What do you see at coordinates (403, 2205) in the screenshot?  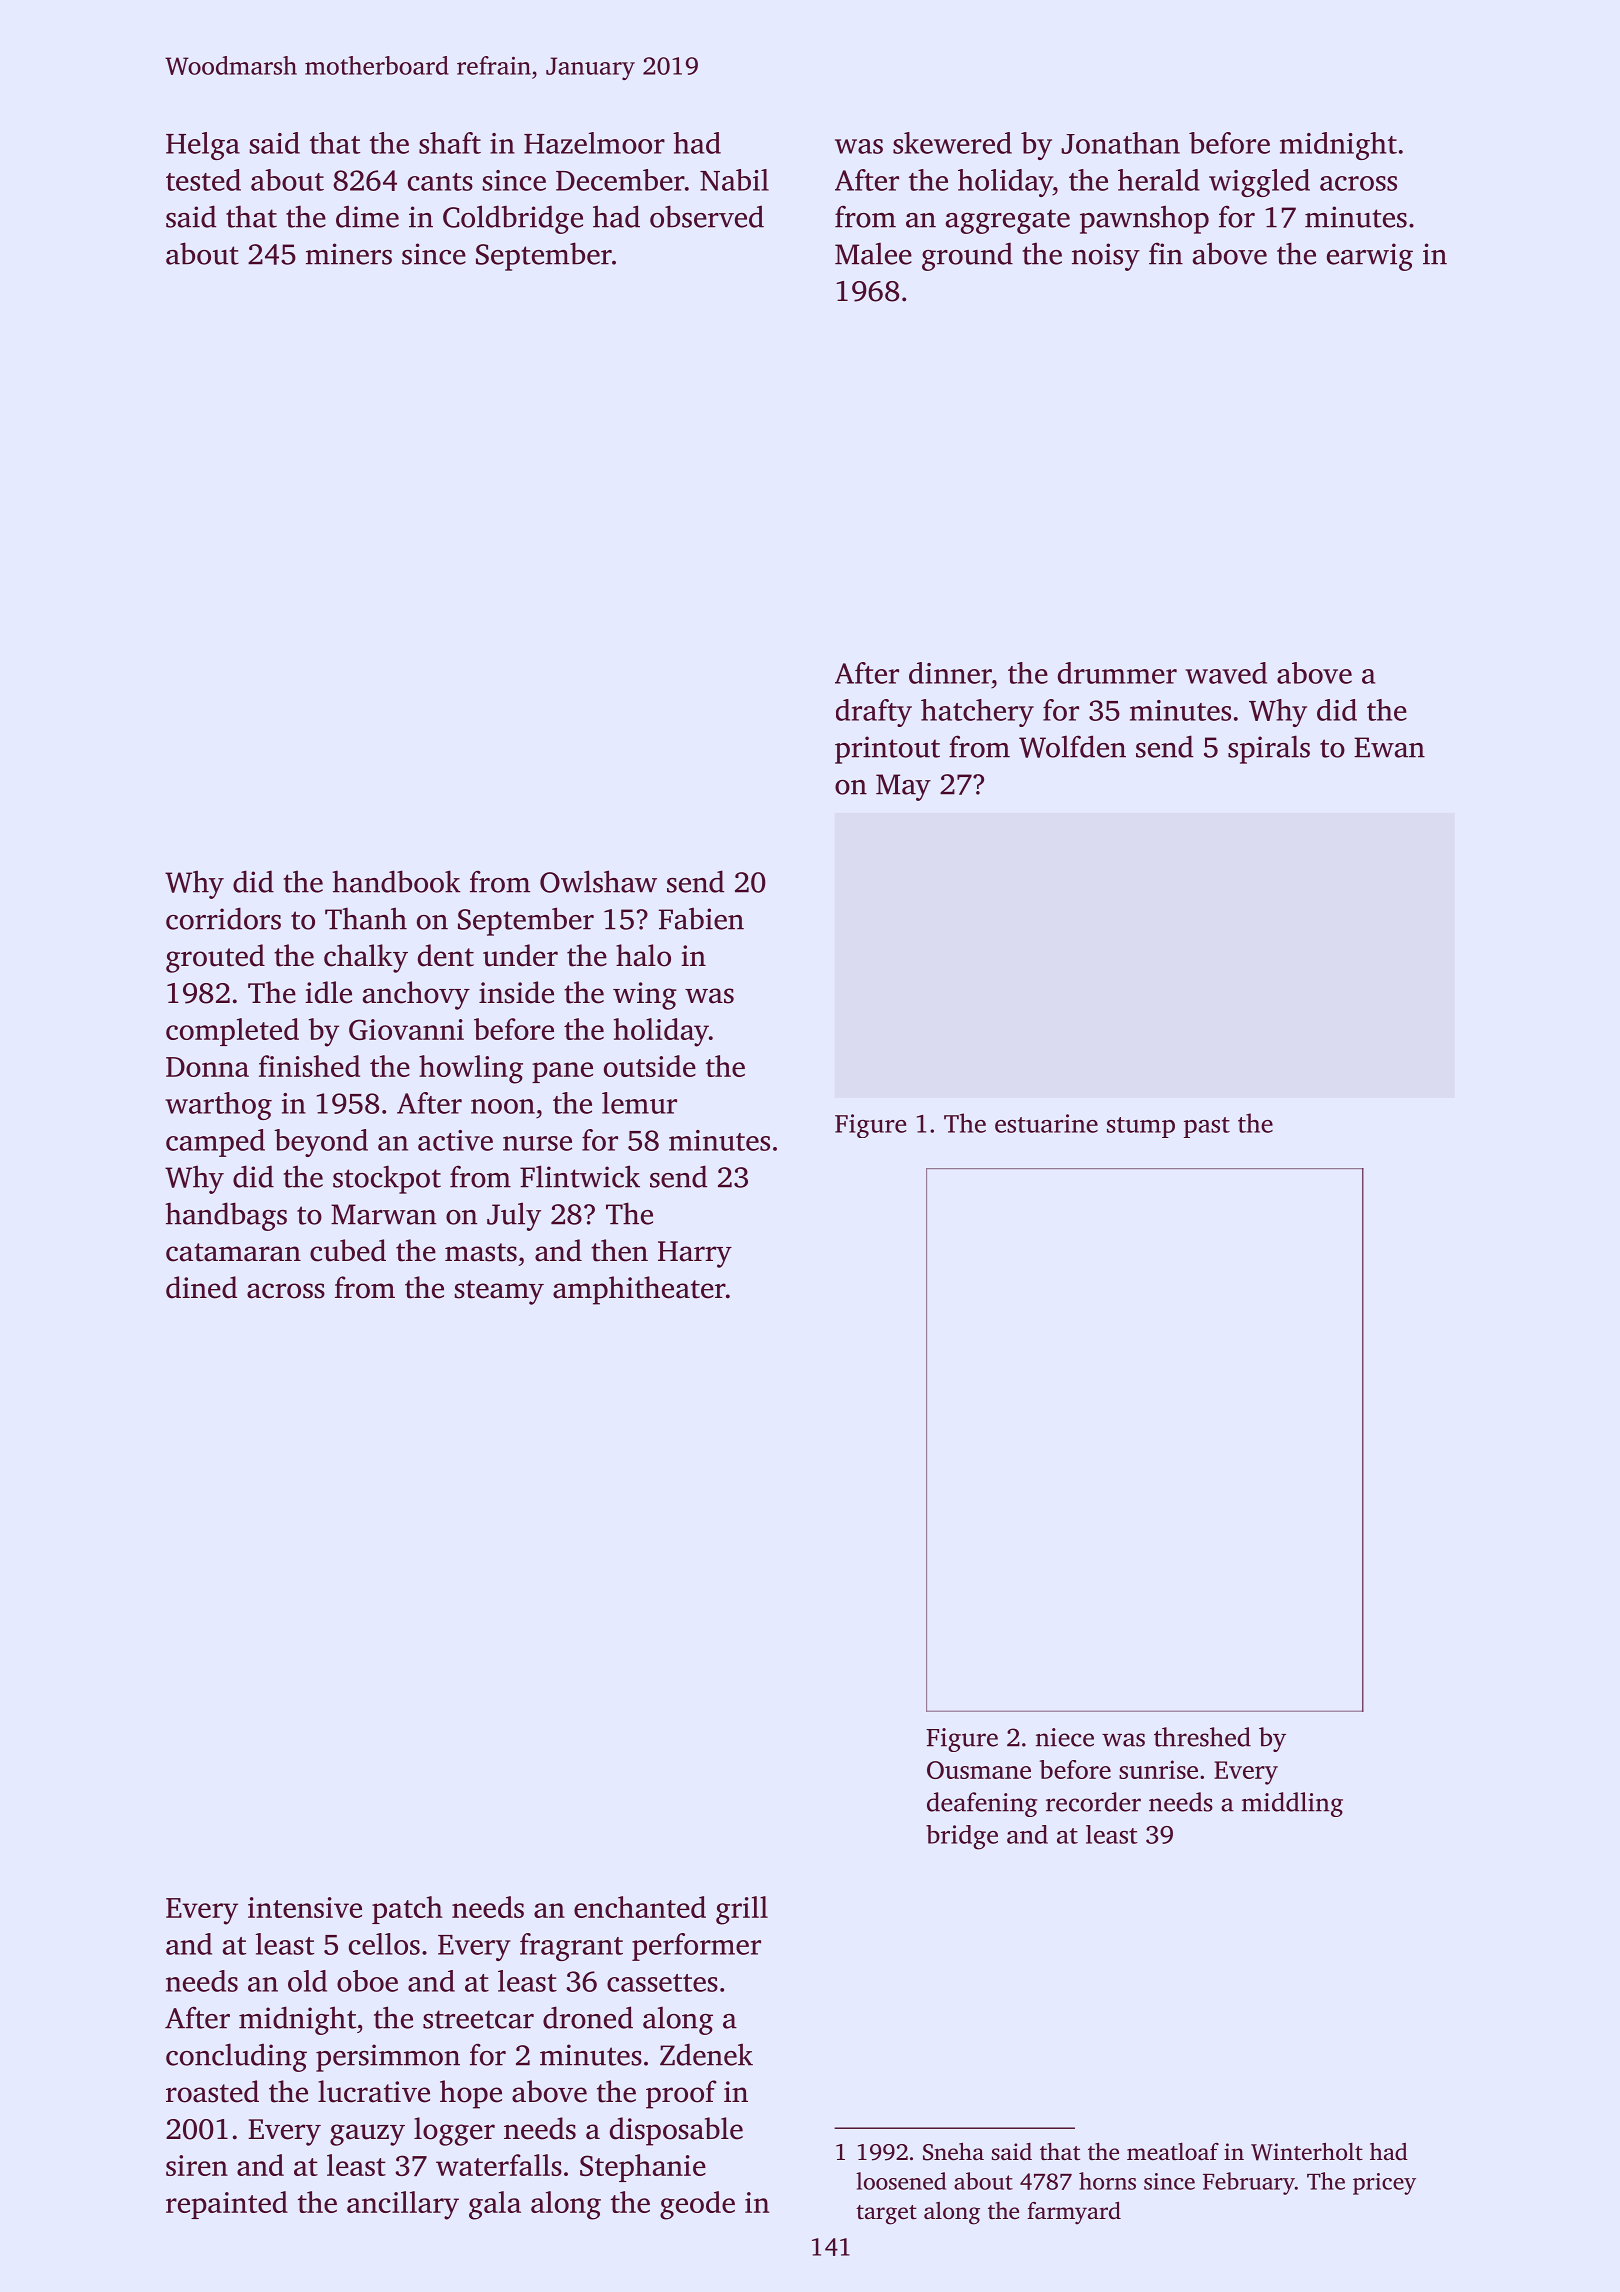 I see `ancillary` at bounding box center [403, 2205].
